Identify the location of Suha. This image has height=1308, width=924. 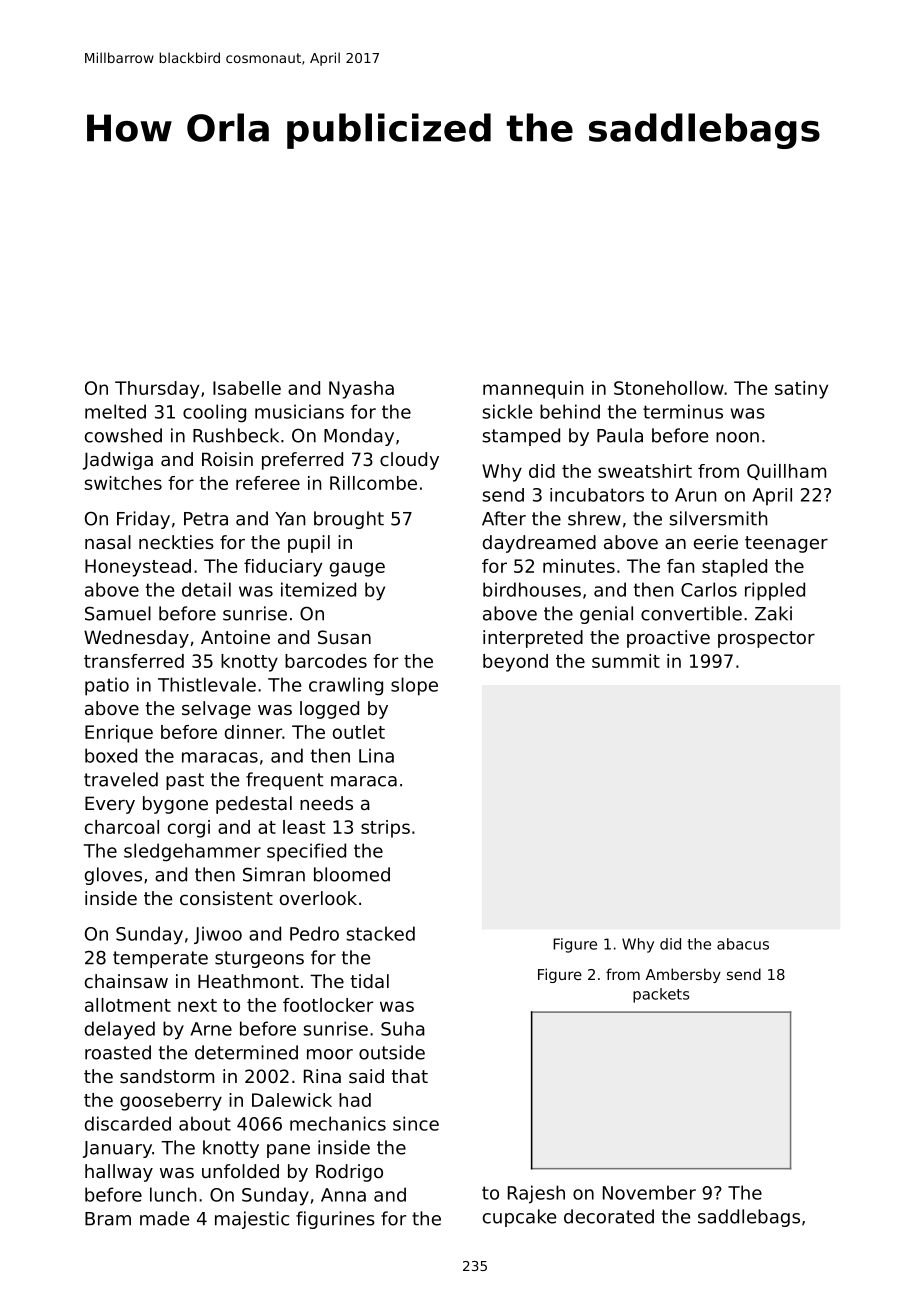
(403, 1028).
